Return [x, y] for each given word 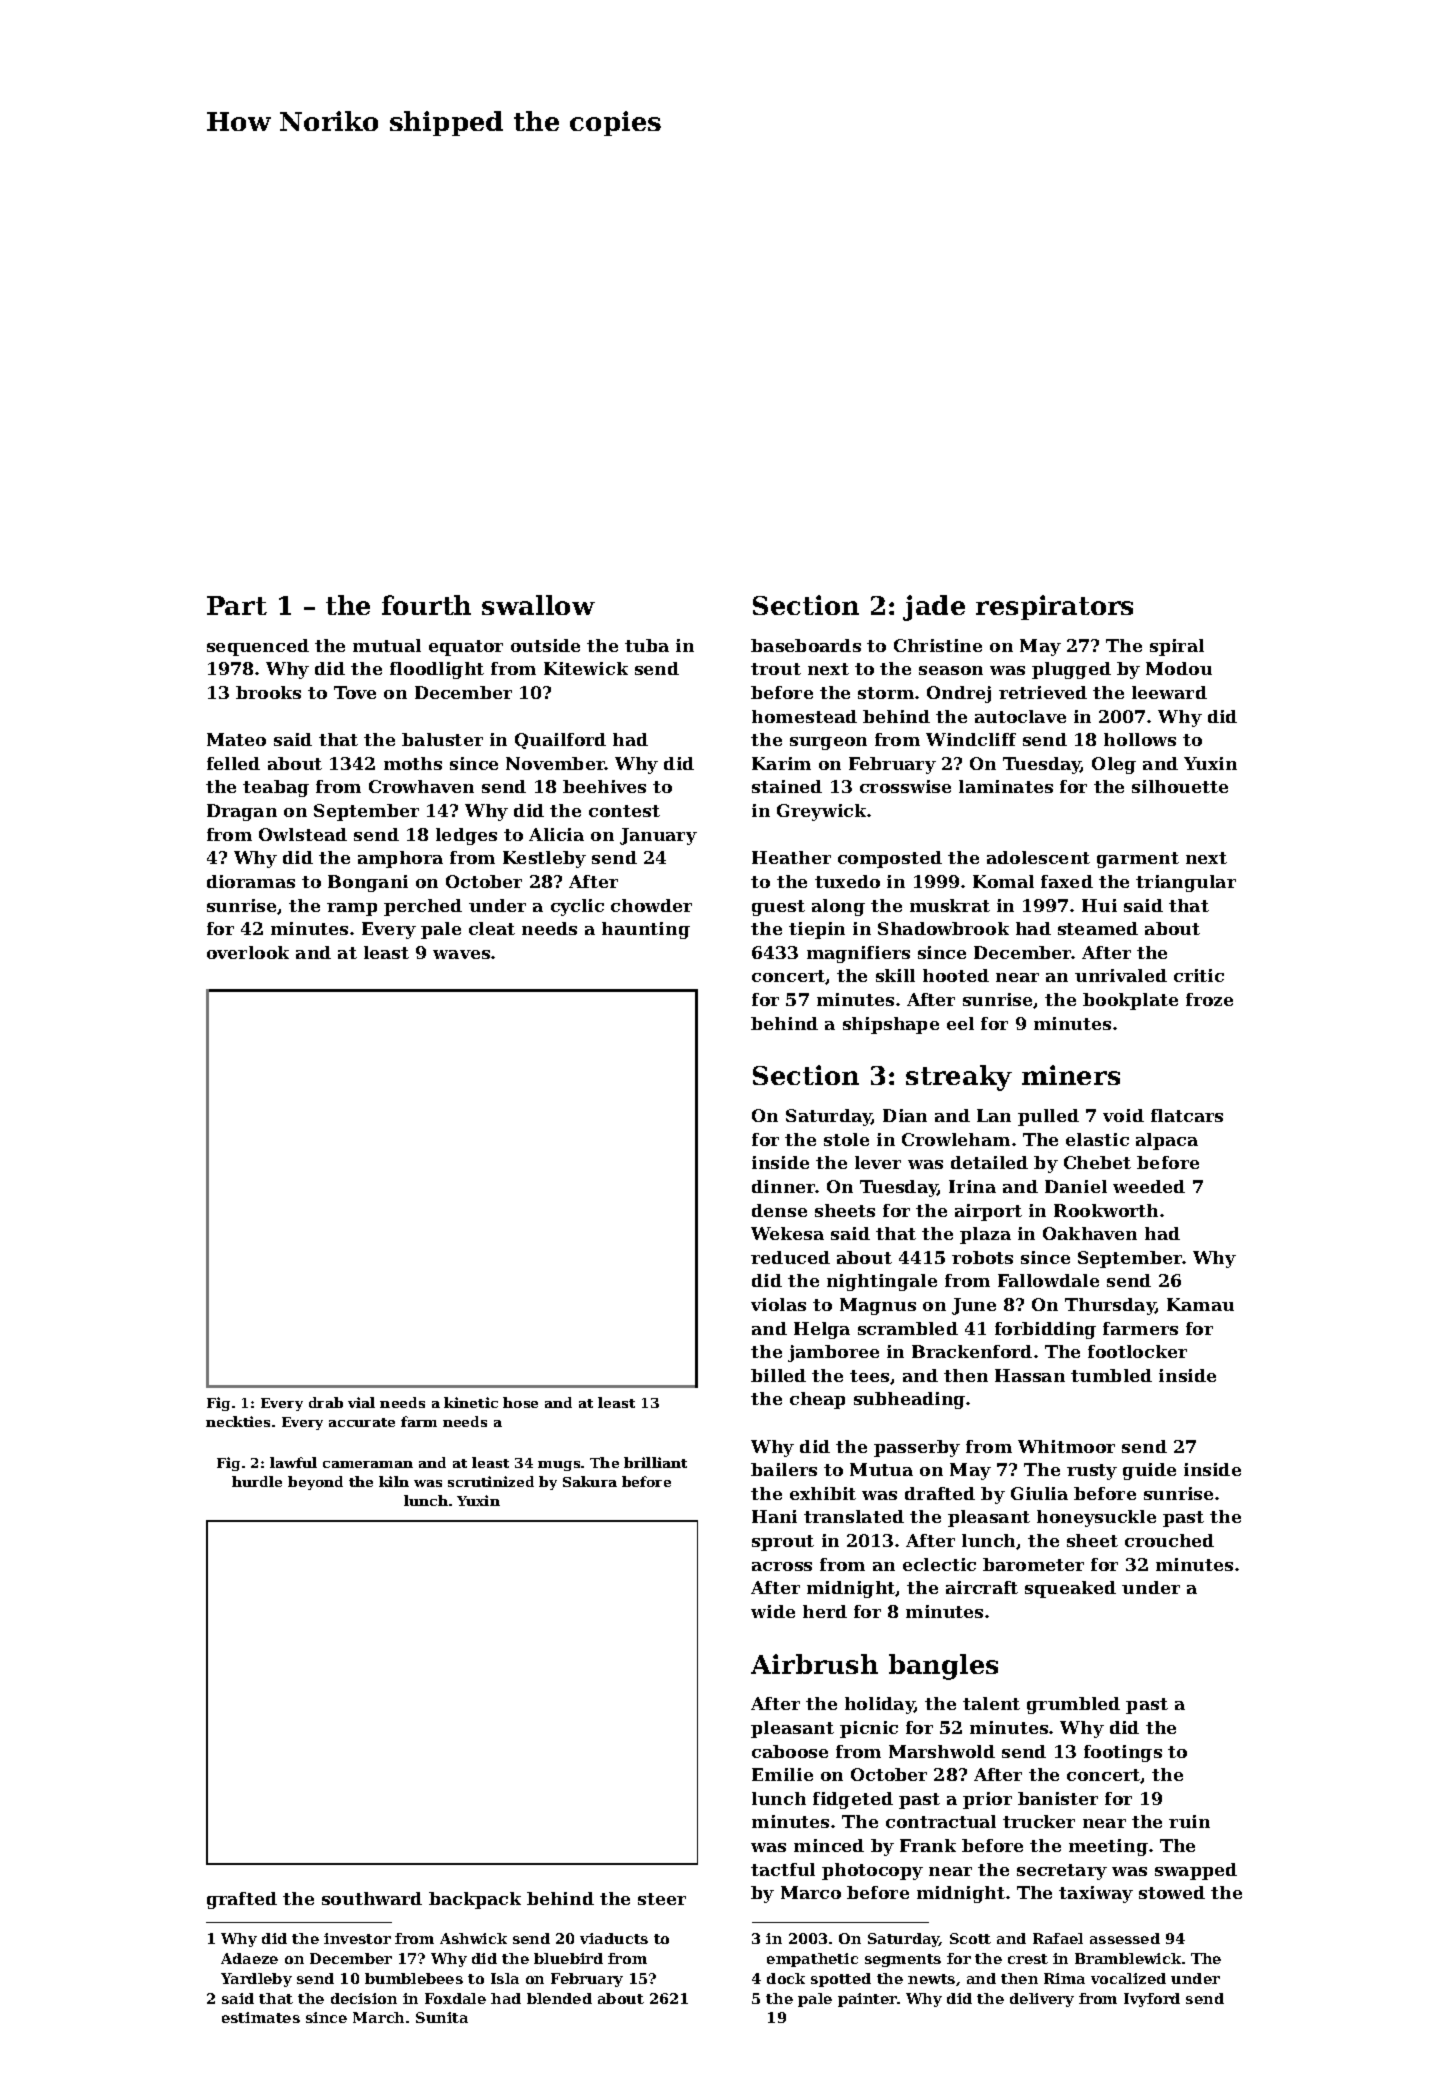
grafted [242, 1900]
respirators [1054, 607]
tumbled [1111, 1375]
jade [934, 608]
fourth [426, 605]
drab [326, 1402]
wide [773, 1611]
